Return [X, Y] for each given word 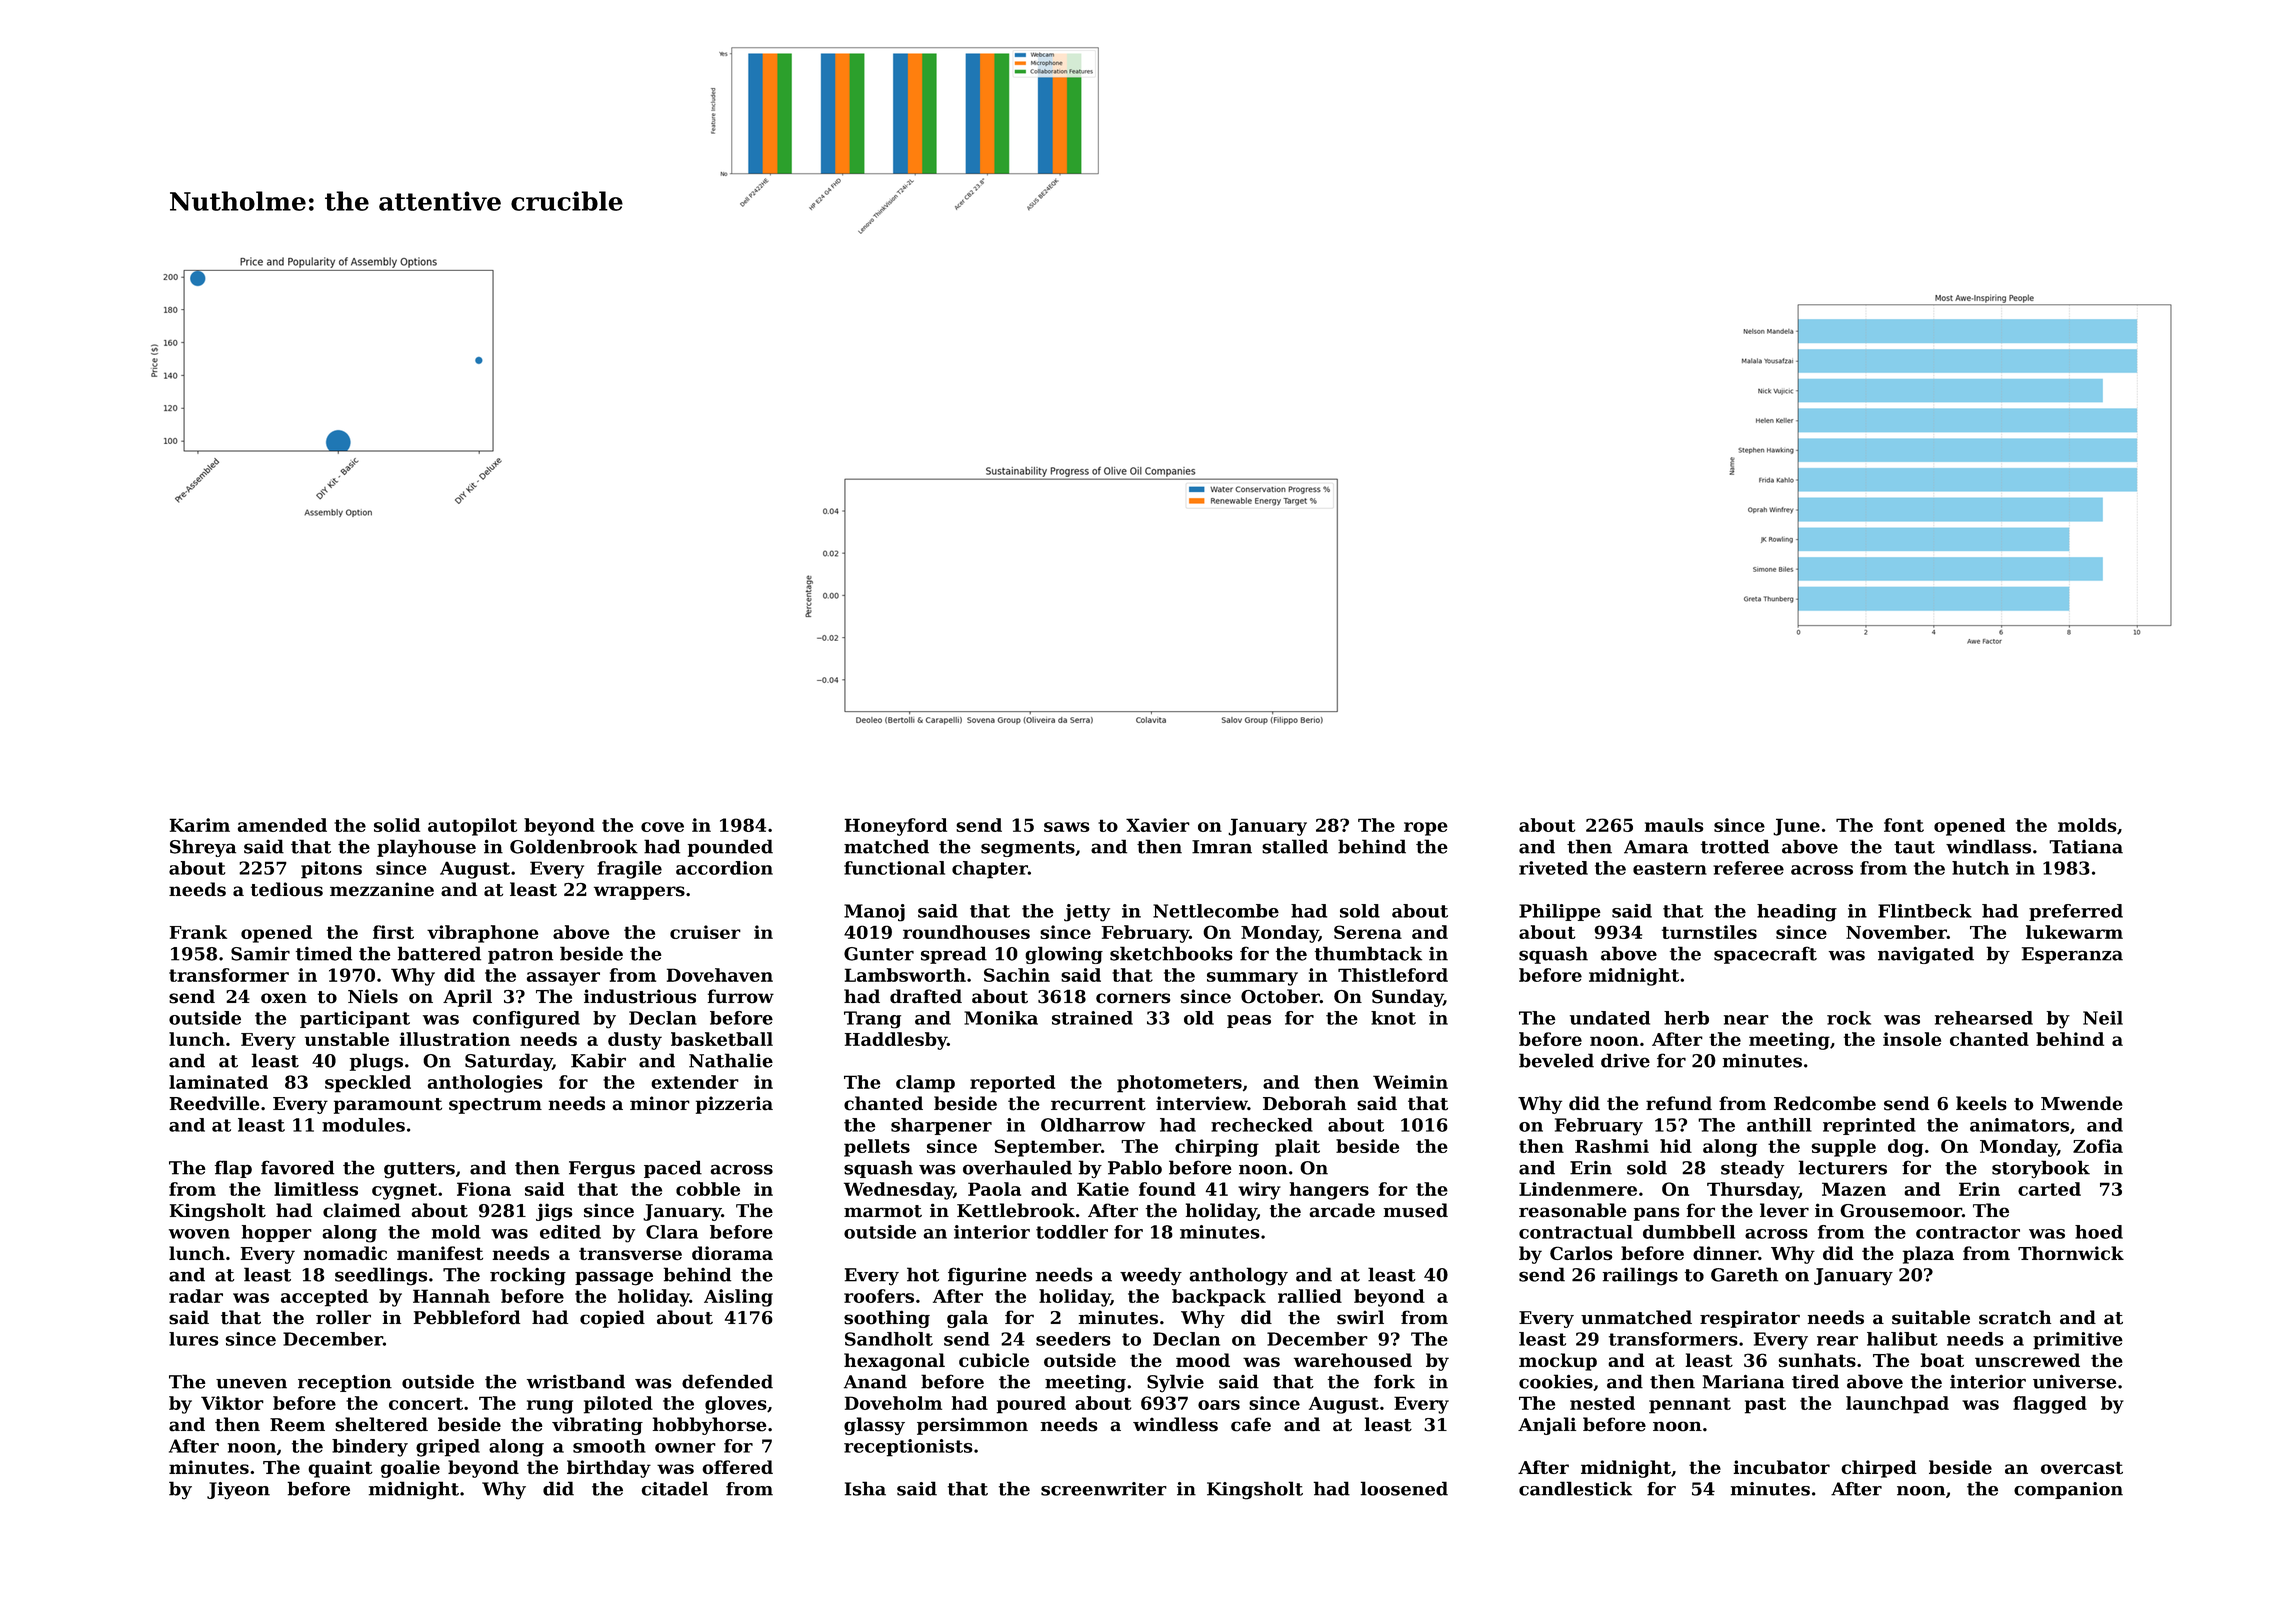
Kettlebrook [1016, 1210]
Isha [865, 1488]
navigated [1926, 955]
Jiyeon [238, 1491]
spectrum [495, 1106]
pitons [331, 870]
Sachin [1017, 975]
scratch [2015, 1317]
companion [2068, 1490]
